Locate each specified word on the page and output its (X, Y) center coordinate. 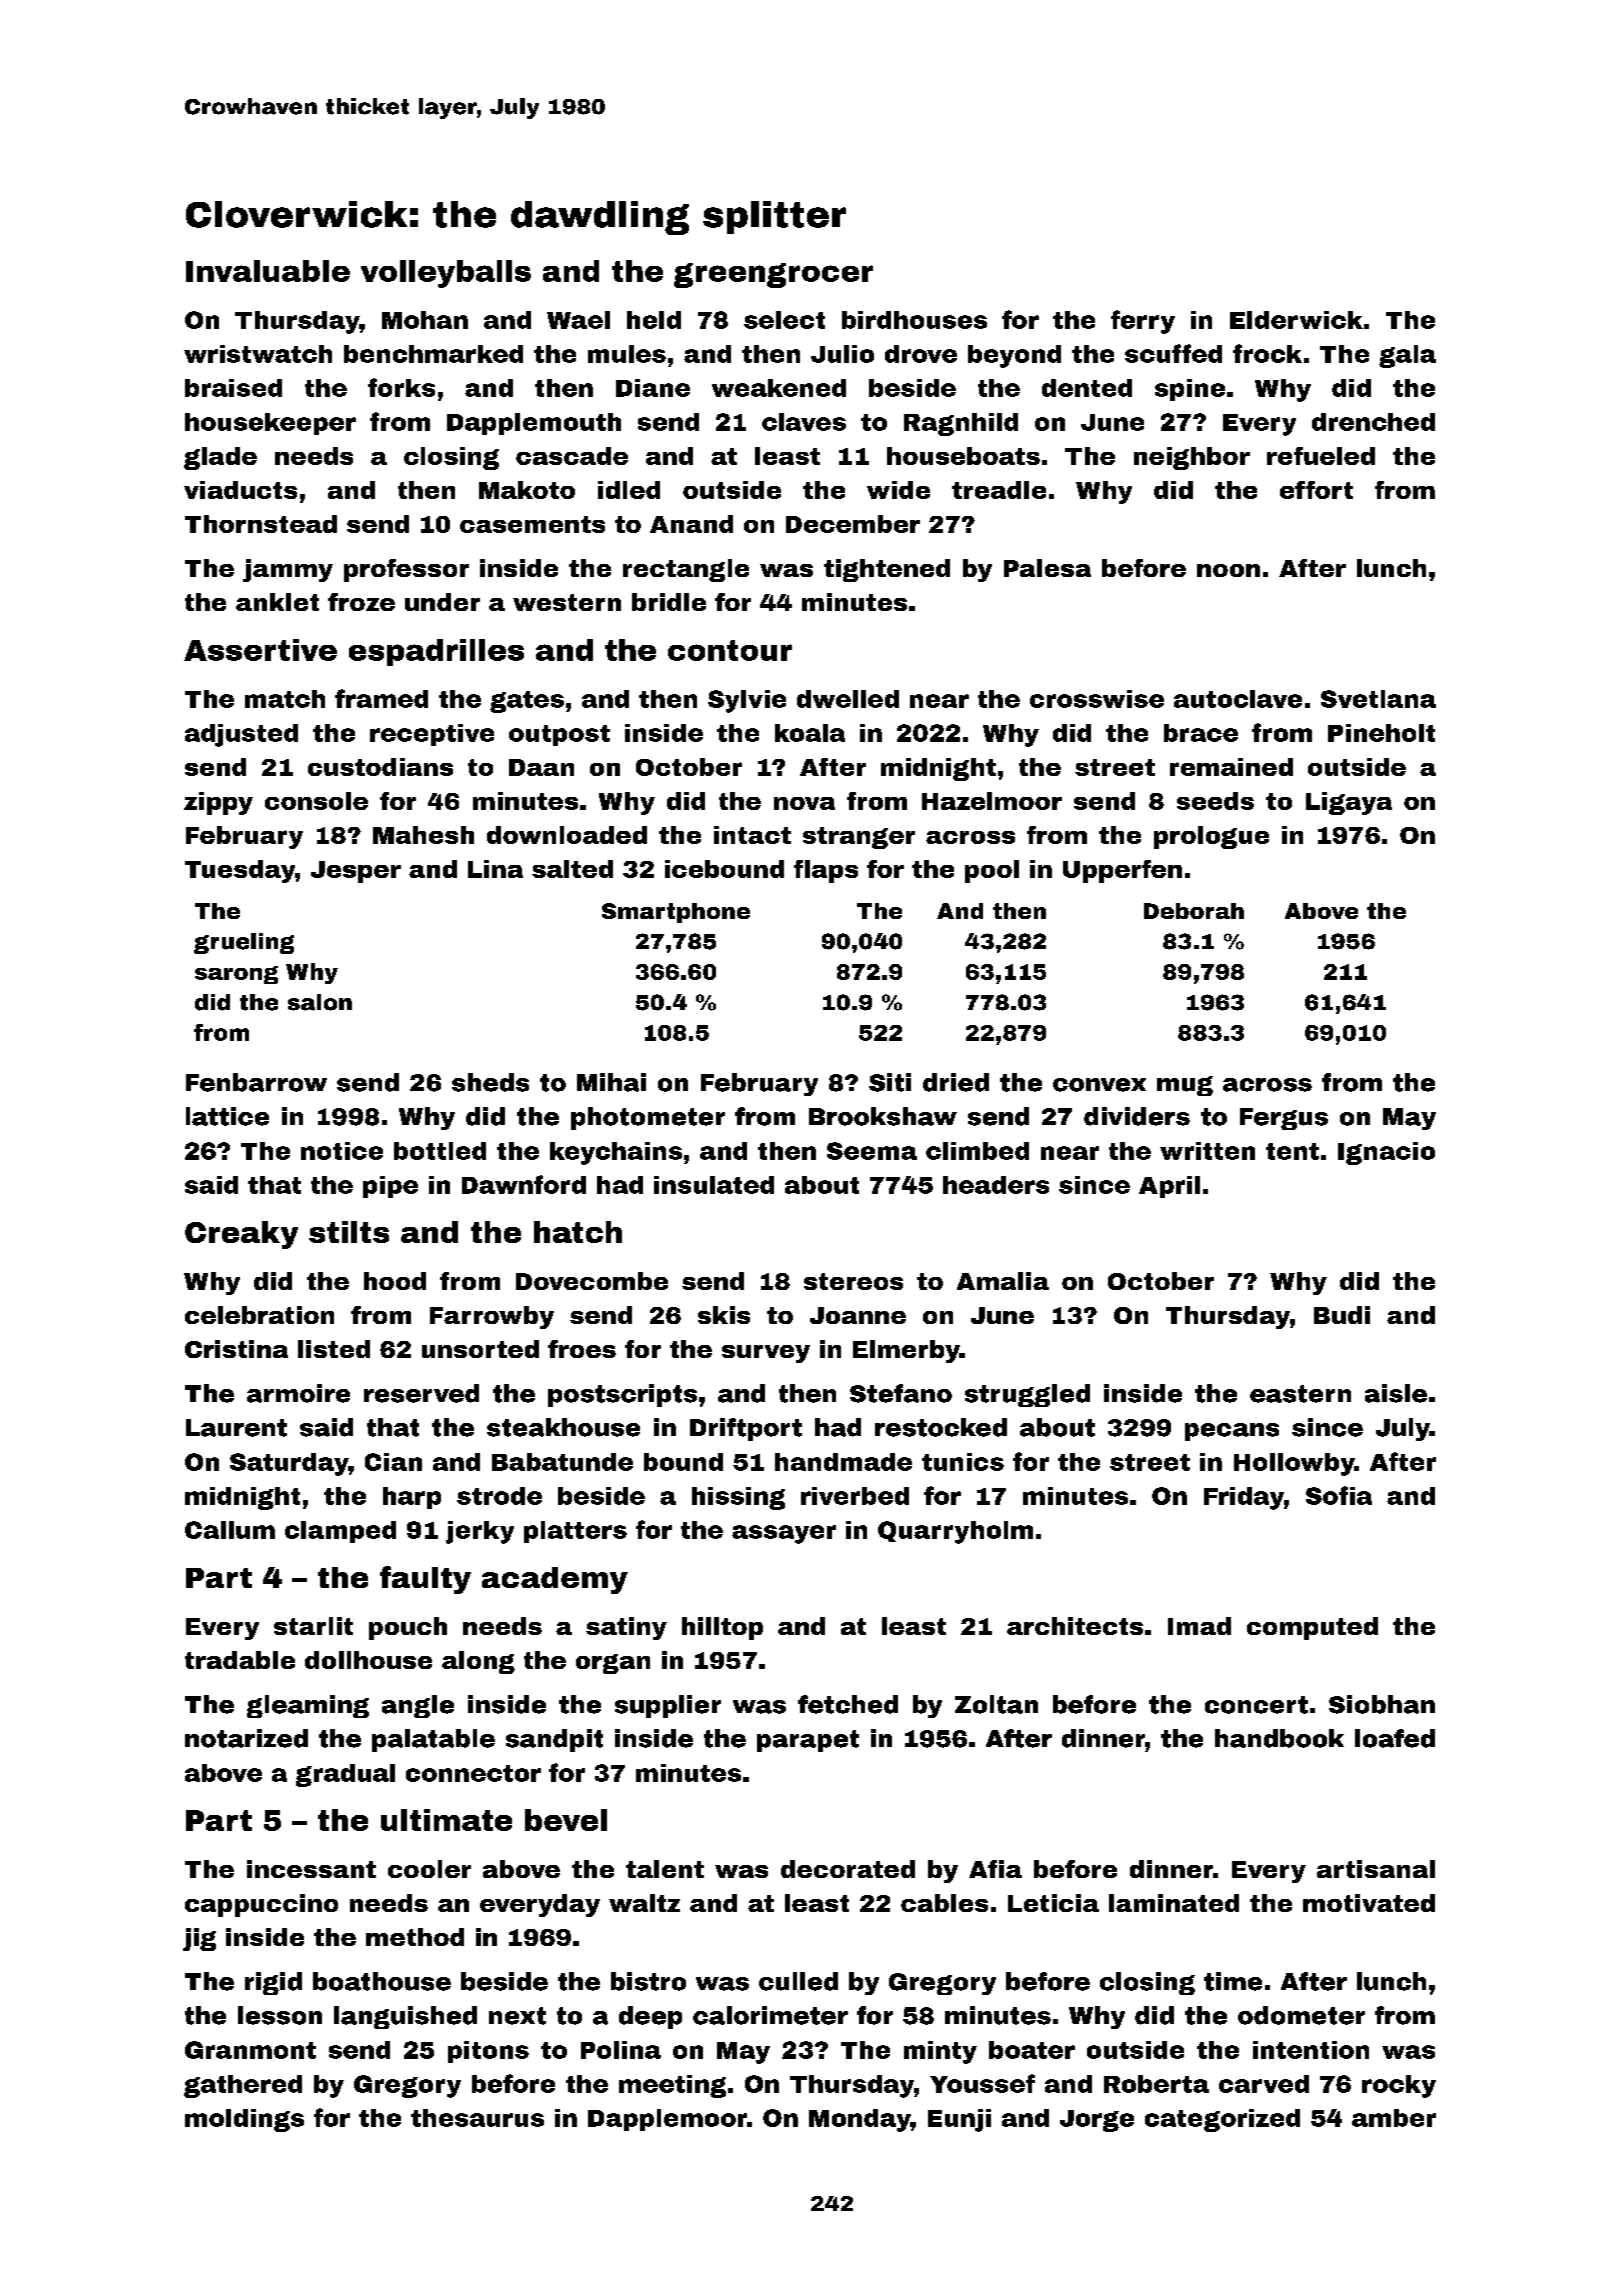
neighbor (1192, 458)
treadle (999, 490)
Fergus (1284, 1119)
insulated (714, 1185)
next (517, 2016)
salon (320, 1002)
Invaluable (268, 271)
